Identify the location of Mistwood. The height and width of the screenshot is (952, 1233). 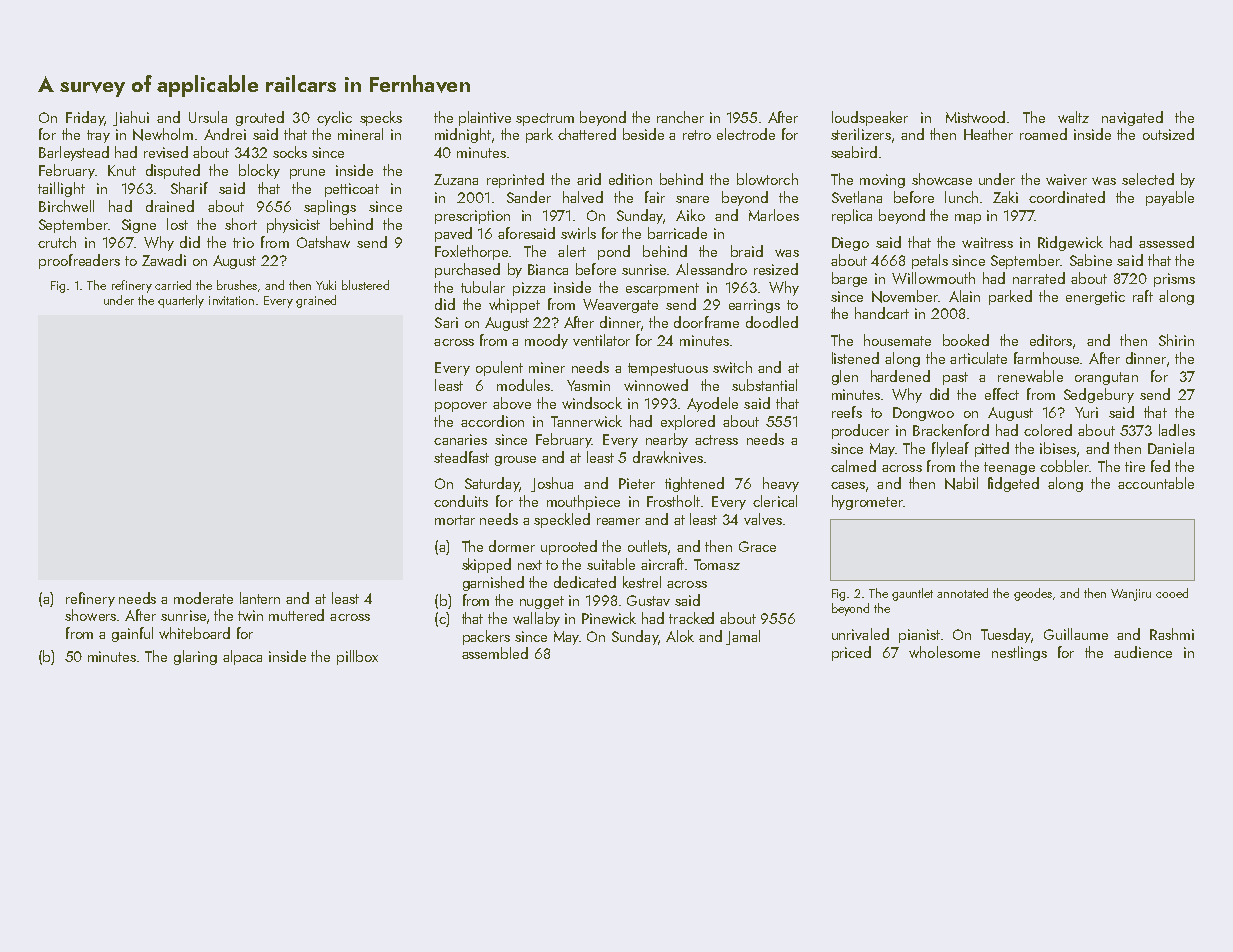
(975, 117).
